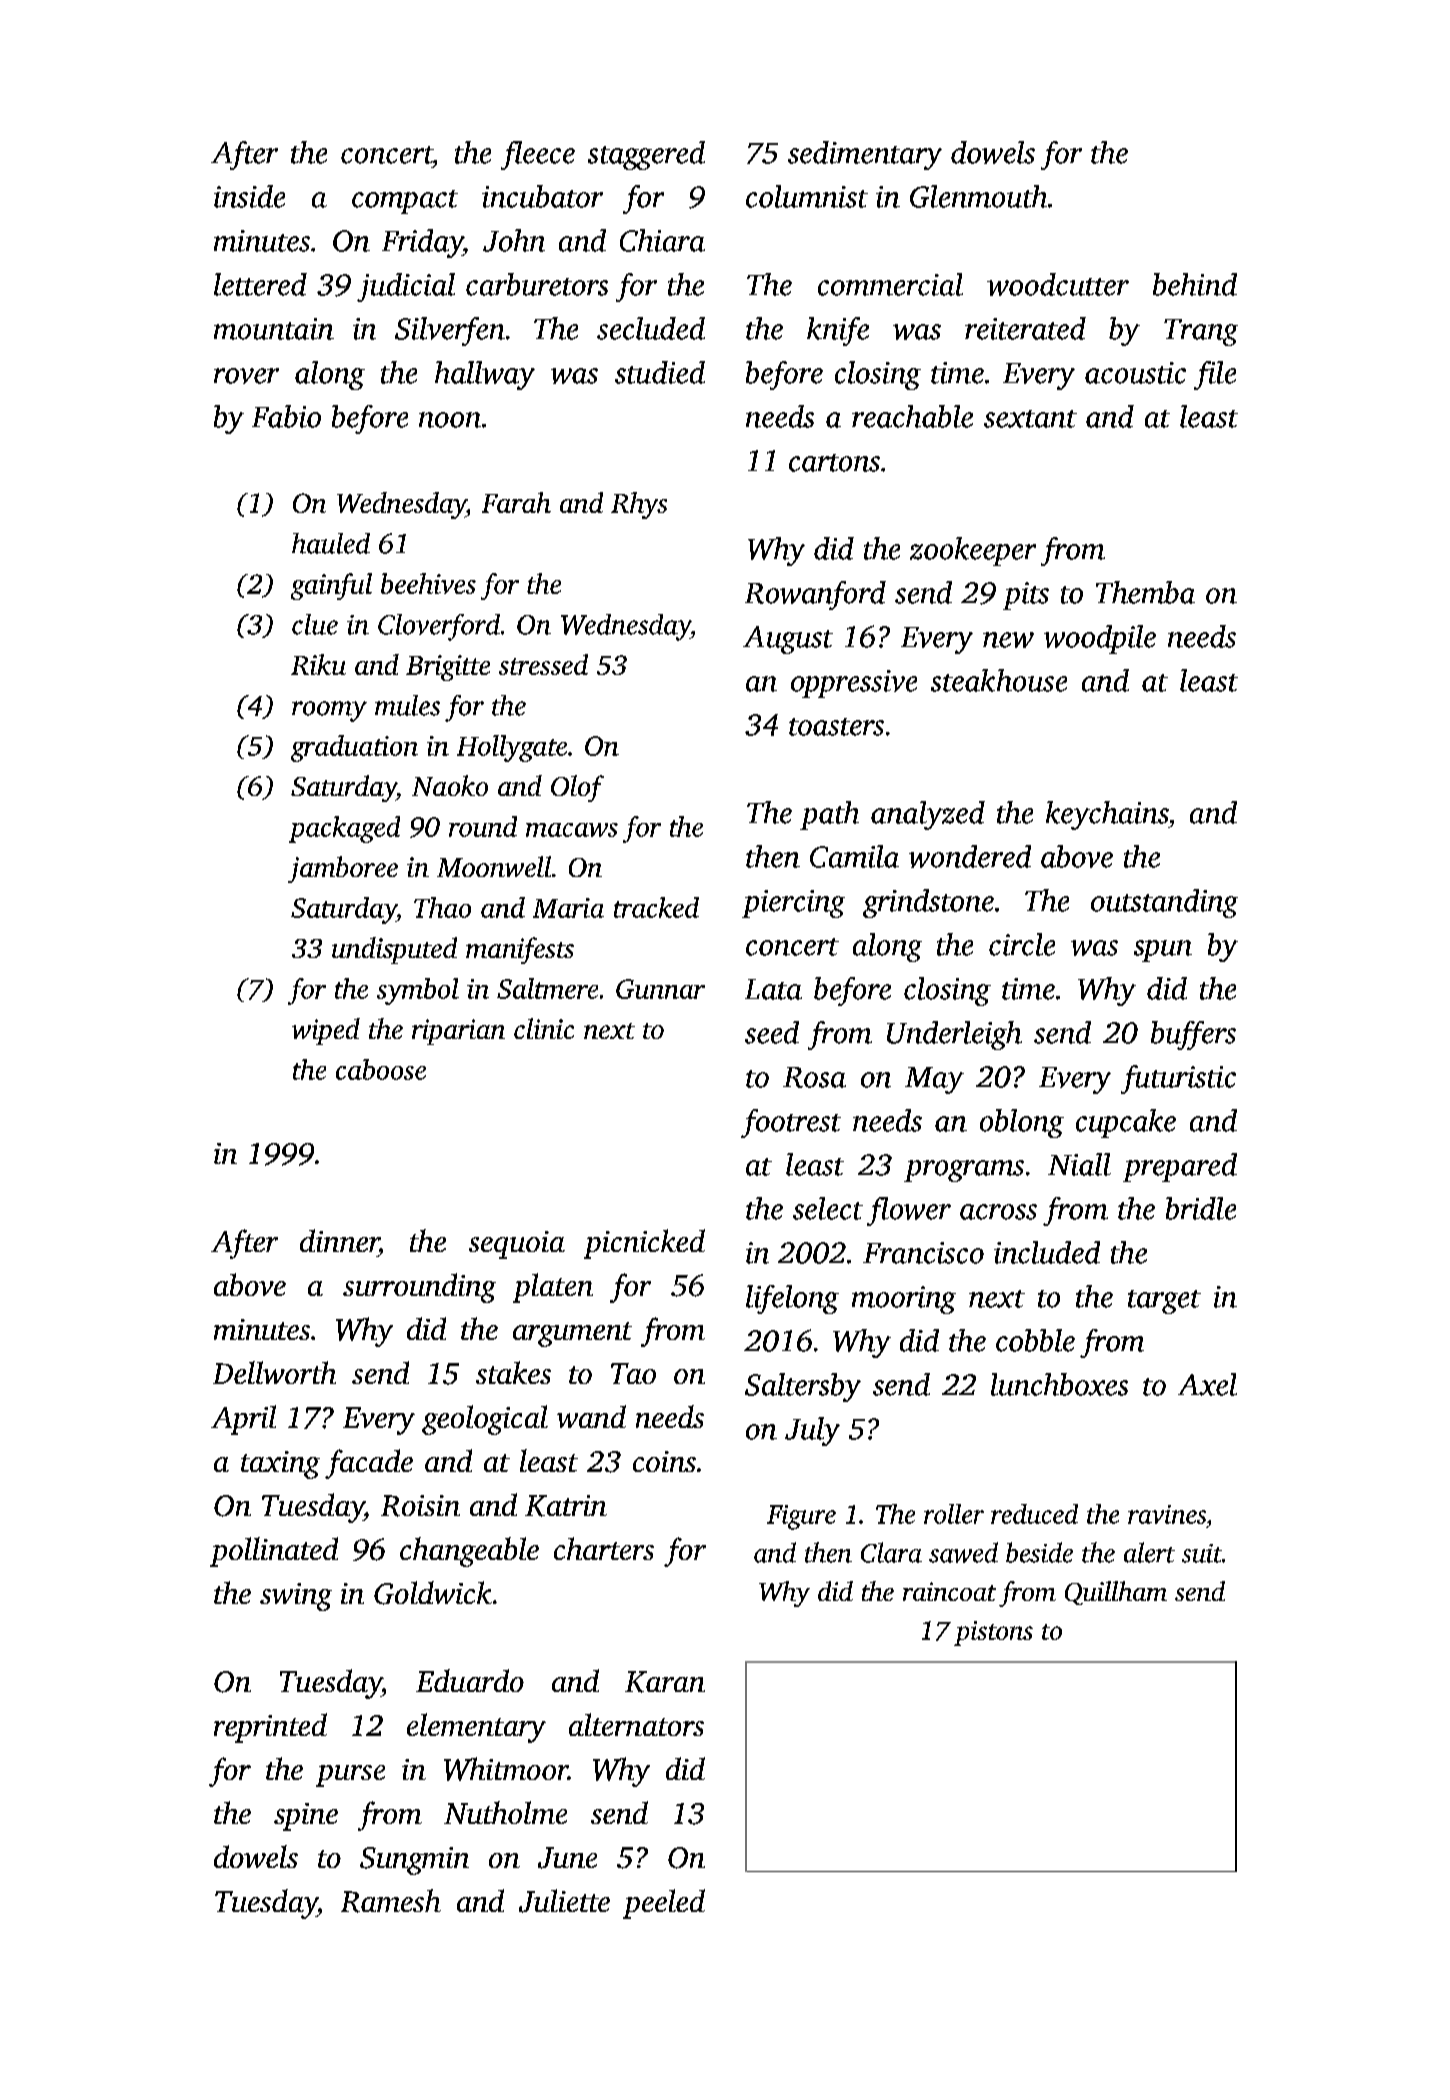 The height and width of the document is (2100, 1450). What do you see at coordinates (343, 869) in the document?
I see `jamboree` at bounding box center [343, 869].
